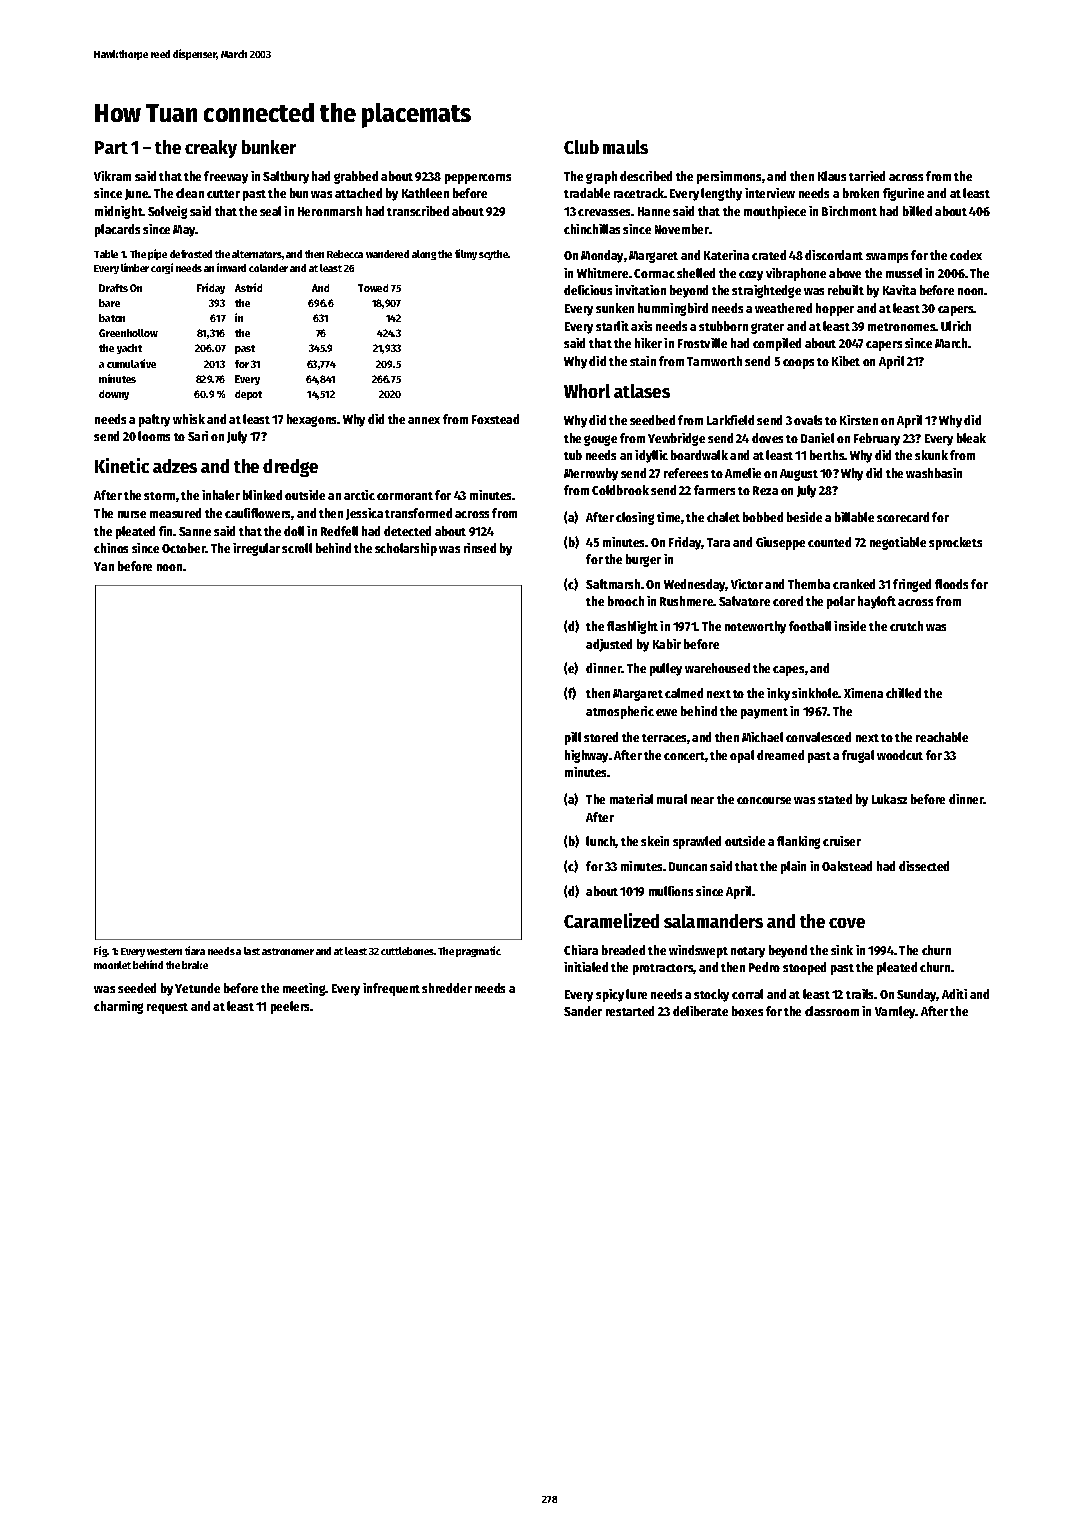 The image size is (1086, 1536). What do you see at coordinates (104, 566) in the page?
I see `Yan` at bounding box center [104, 566].
